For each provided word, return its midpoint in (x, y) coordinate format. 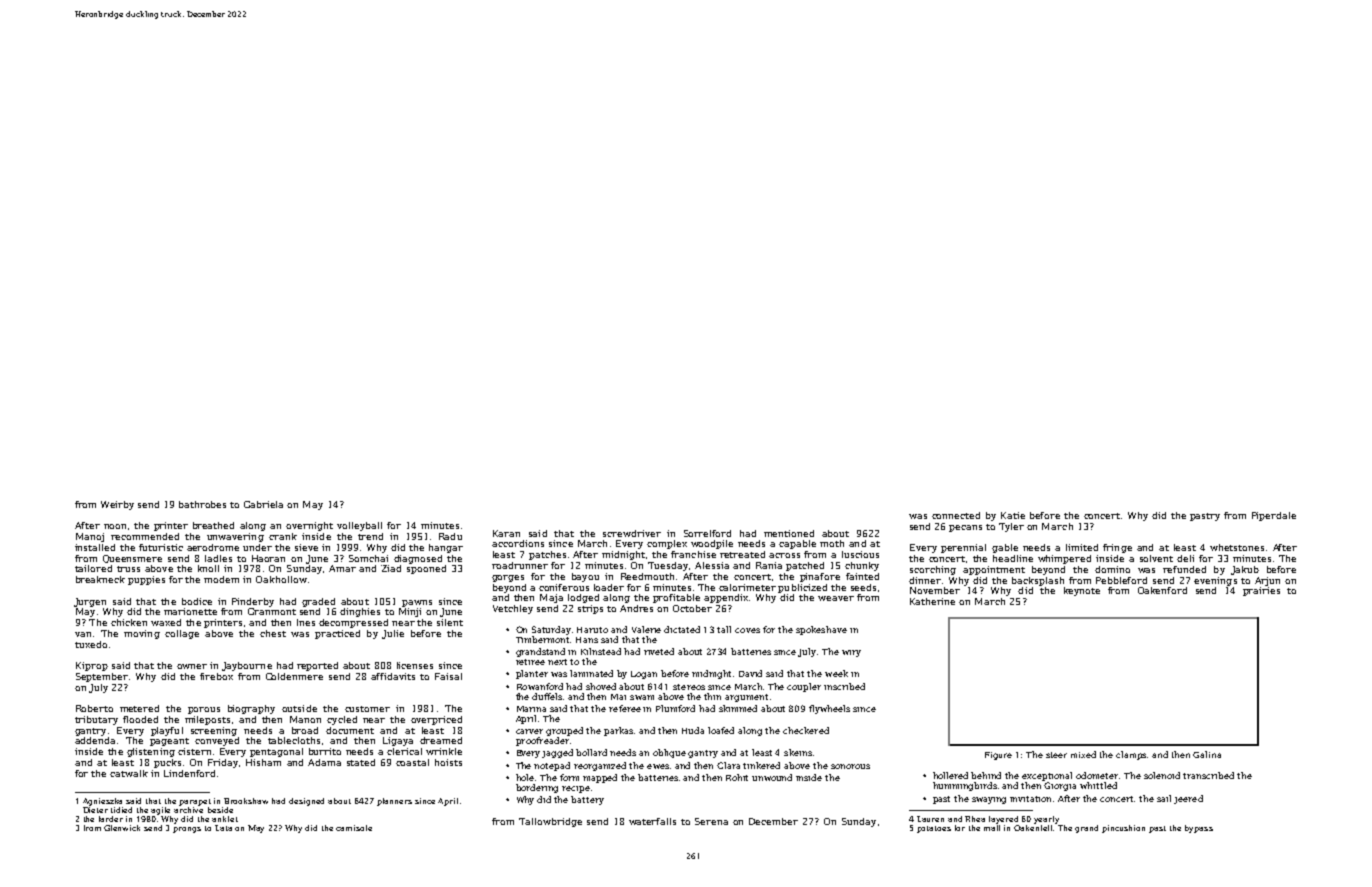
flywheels (829, 709)
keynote (1082, 591)
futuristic (161, 547)
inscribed (844, 686)
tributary (96, 720)
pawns (417, 603)
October (692, 608)
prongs (187, 830)
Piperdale (1274, 516)
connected (956, 515)
